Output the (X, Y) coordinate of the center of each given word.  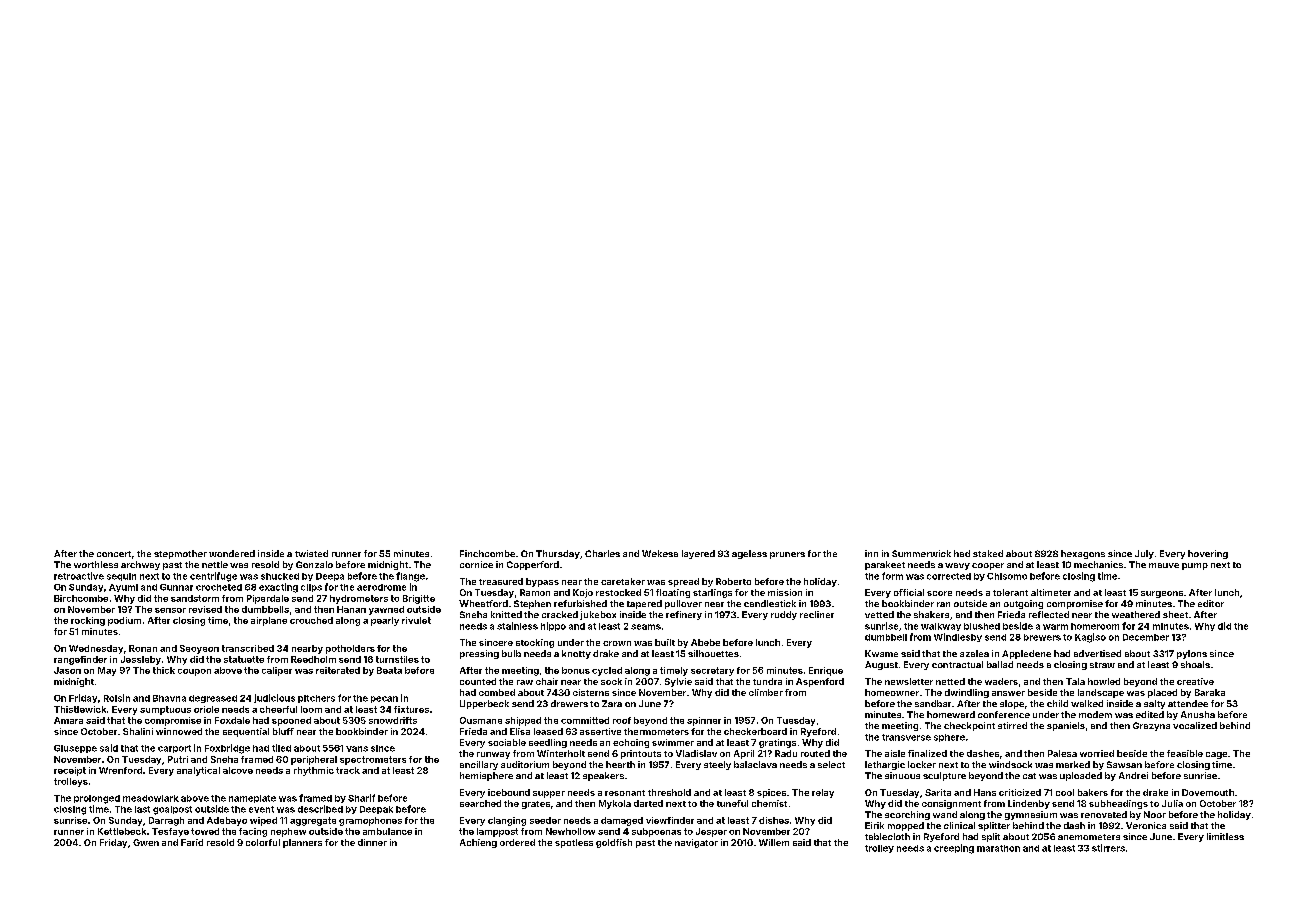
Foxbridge (227, 749)
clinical (959, 825)
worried (1097, 753)
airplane (269, 621)
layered (698, 554)
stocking (535, 643)
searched (480, 803)
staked (988, 553)
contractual (957, 664)
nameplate (252, 799)
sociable (507, 742)
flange (410, 577)
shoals (1195, 664)
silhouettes (713, 653)
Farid (192, 842)
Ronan (143, 648)
